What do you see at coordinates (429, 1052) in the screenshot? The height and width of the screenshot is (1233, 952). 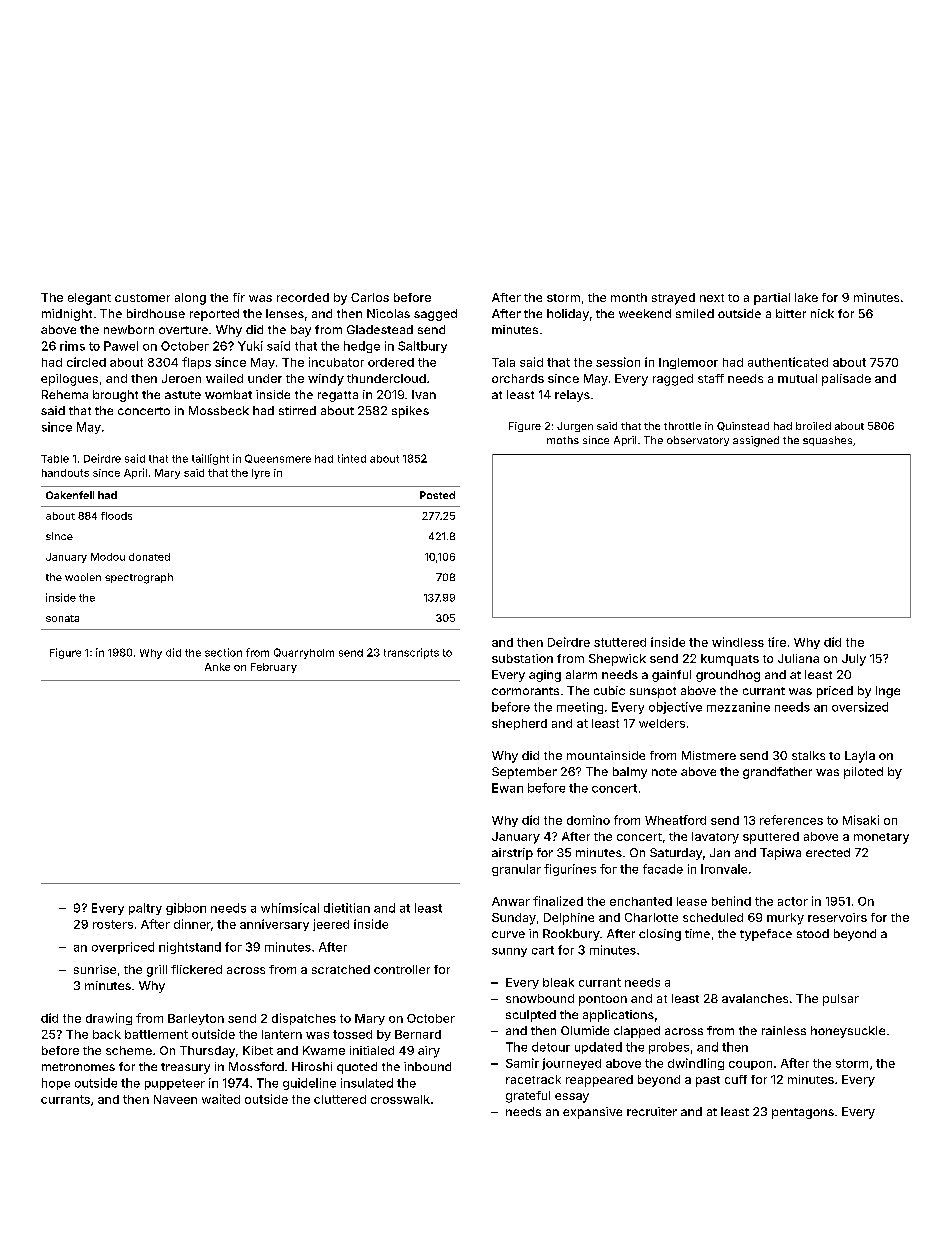 I see `airy` at bounding box center [429, 1052].
